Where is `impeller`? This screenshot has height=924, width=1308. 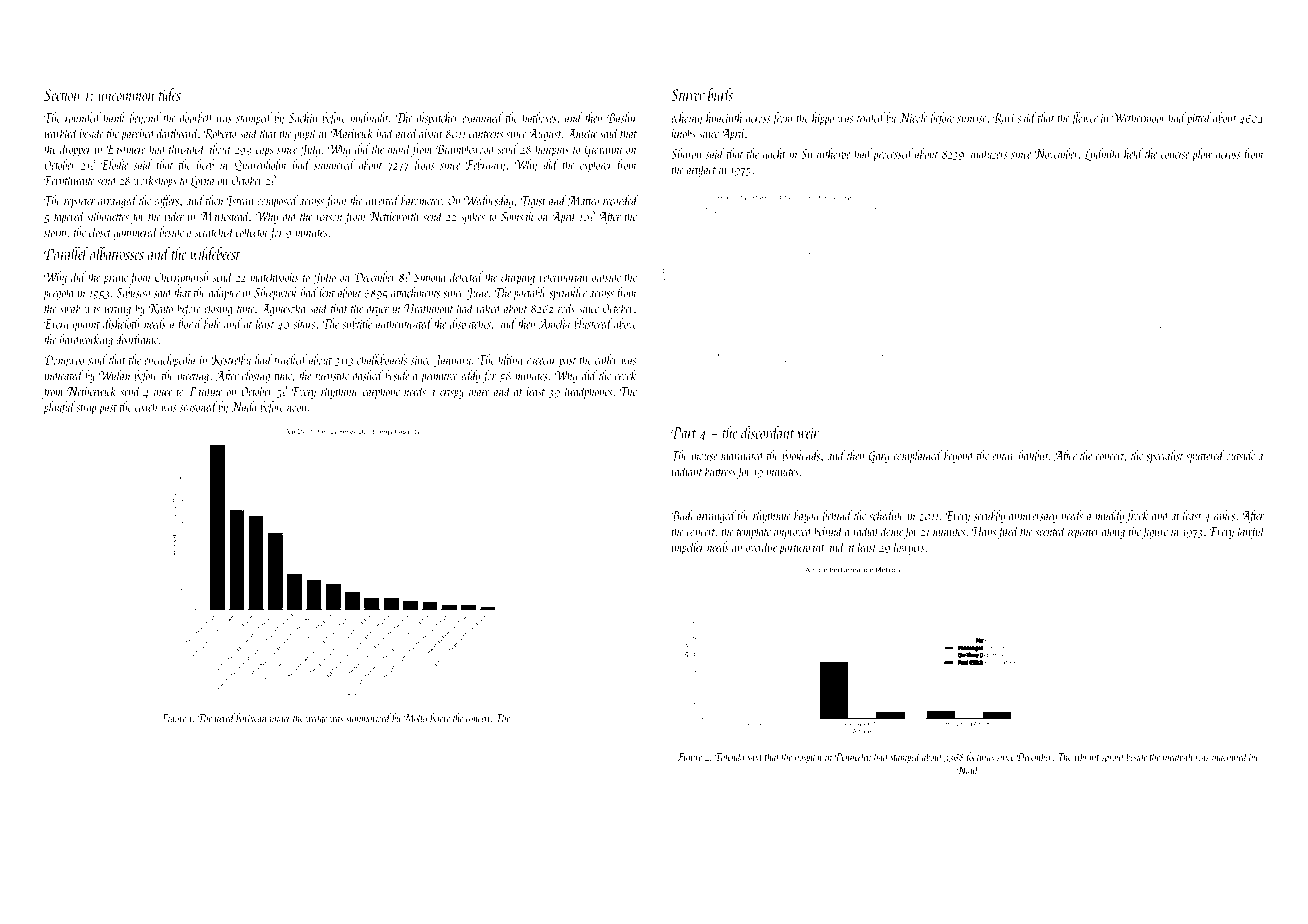 impeller is located at coordinates (688, 548).
